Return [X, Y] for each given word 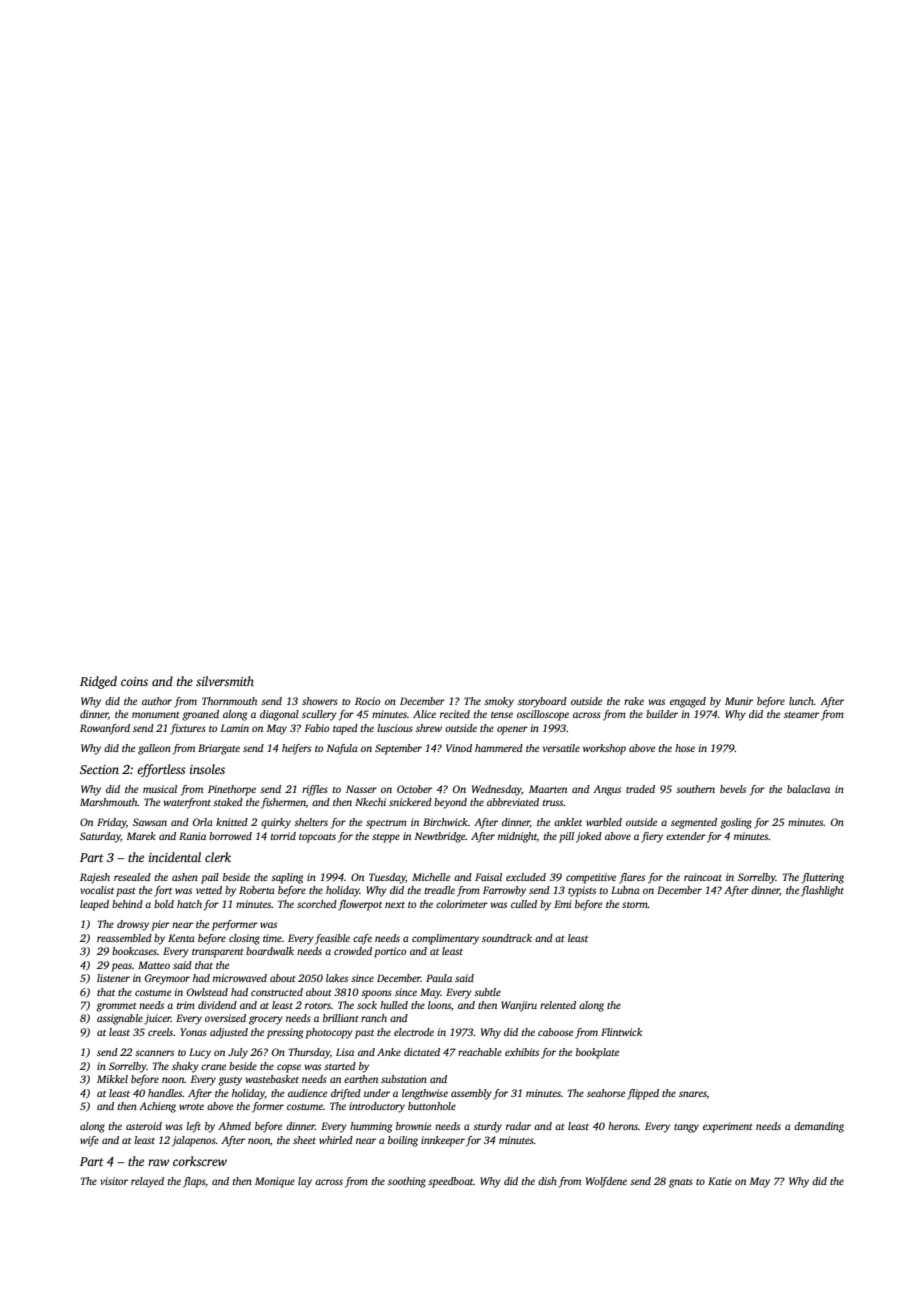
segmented [694, 823]
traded [640, 789]
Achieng [157, 1107]
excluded [526, 877]
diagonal [279, 715]
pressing [285, 1033]
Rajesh [95, 878]
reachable [480, 1052]
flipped [643, 1094]
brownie [413, 1126]
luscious [395, 728]
